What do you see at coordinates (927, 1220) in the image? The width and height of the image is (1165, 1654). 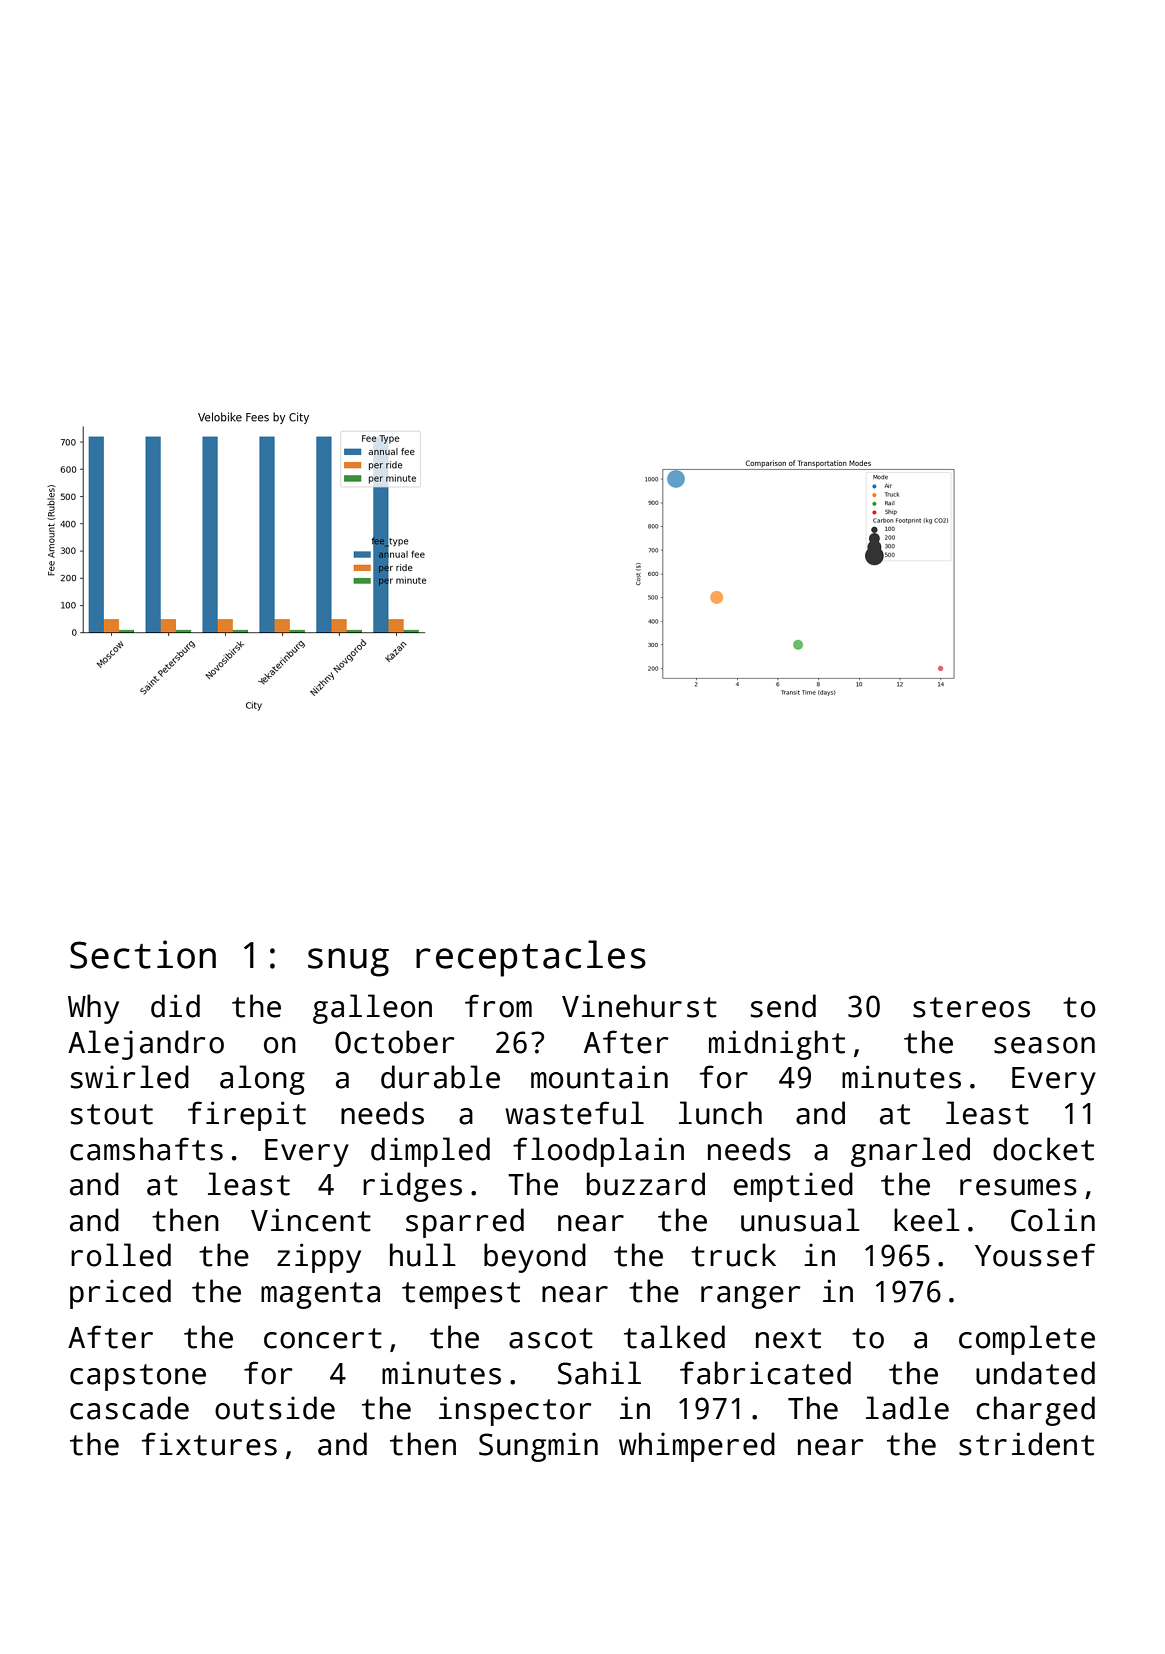 I see `keel` at bounding box center [927, 1220].
